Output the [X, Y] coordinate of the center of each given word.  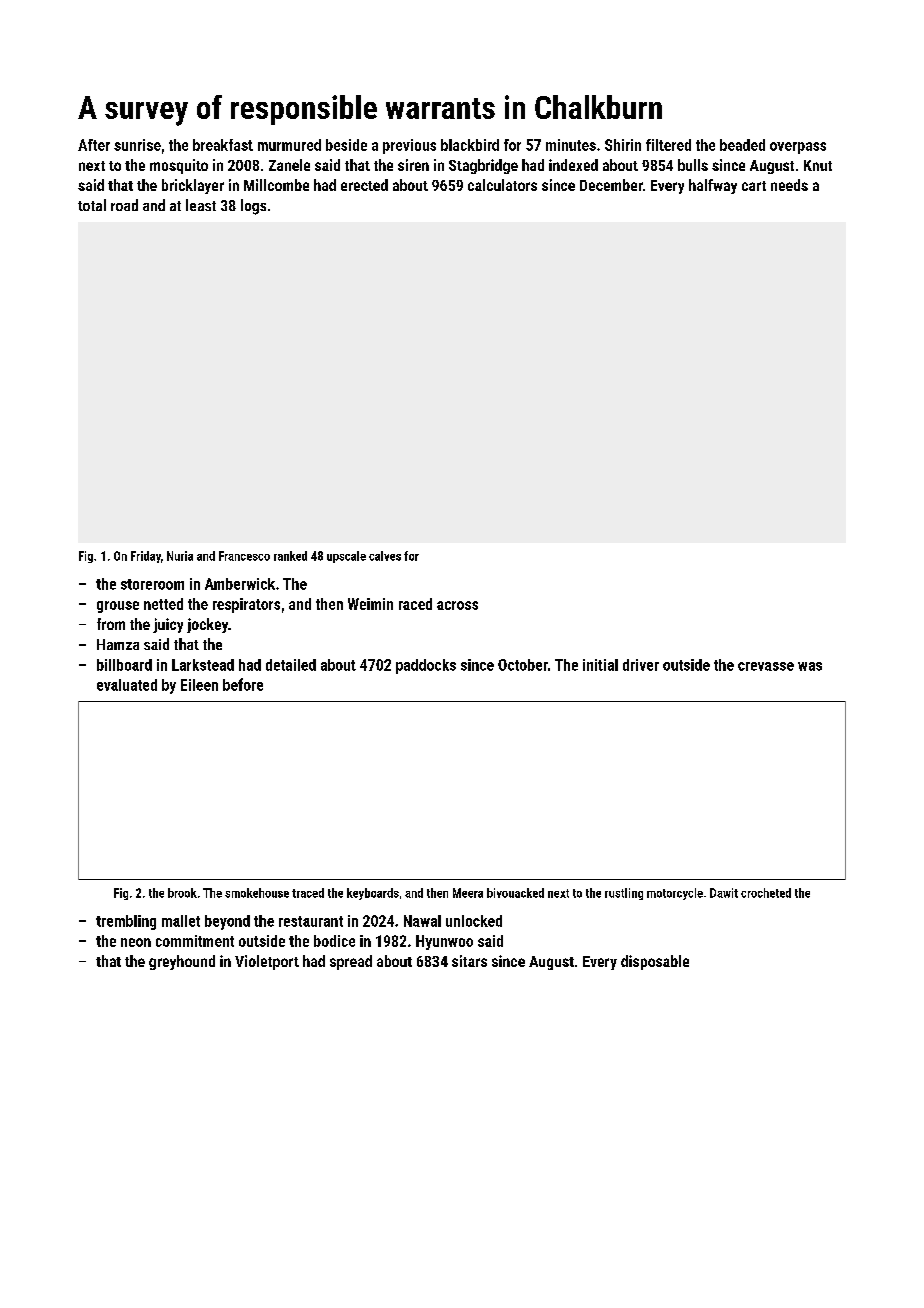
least [201, 205]
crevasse [766, 666]
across [457, 605]
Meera [468, 893]
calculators [502, 185]
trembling [126, 922]
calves [385, 556]
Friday [146, 557]
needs [789, 185]
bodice [334, 941]
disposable [655, 962]
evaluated [127, 685]
